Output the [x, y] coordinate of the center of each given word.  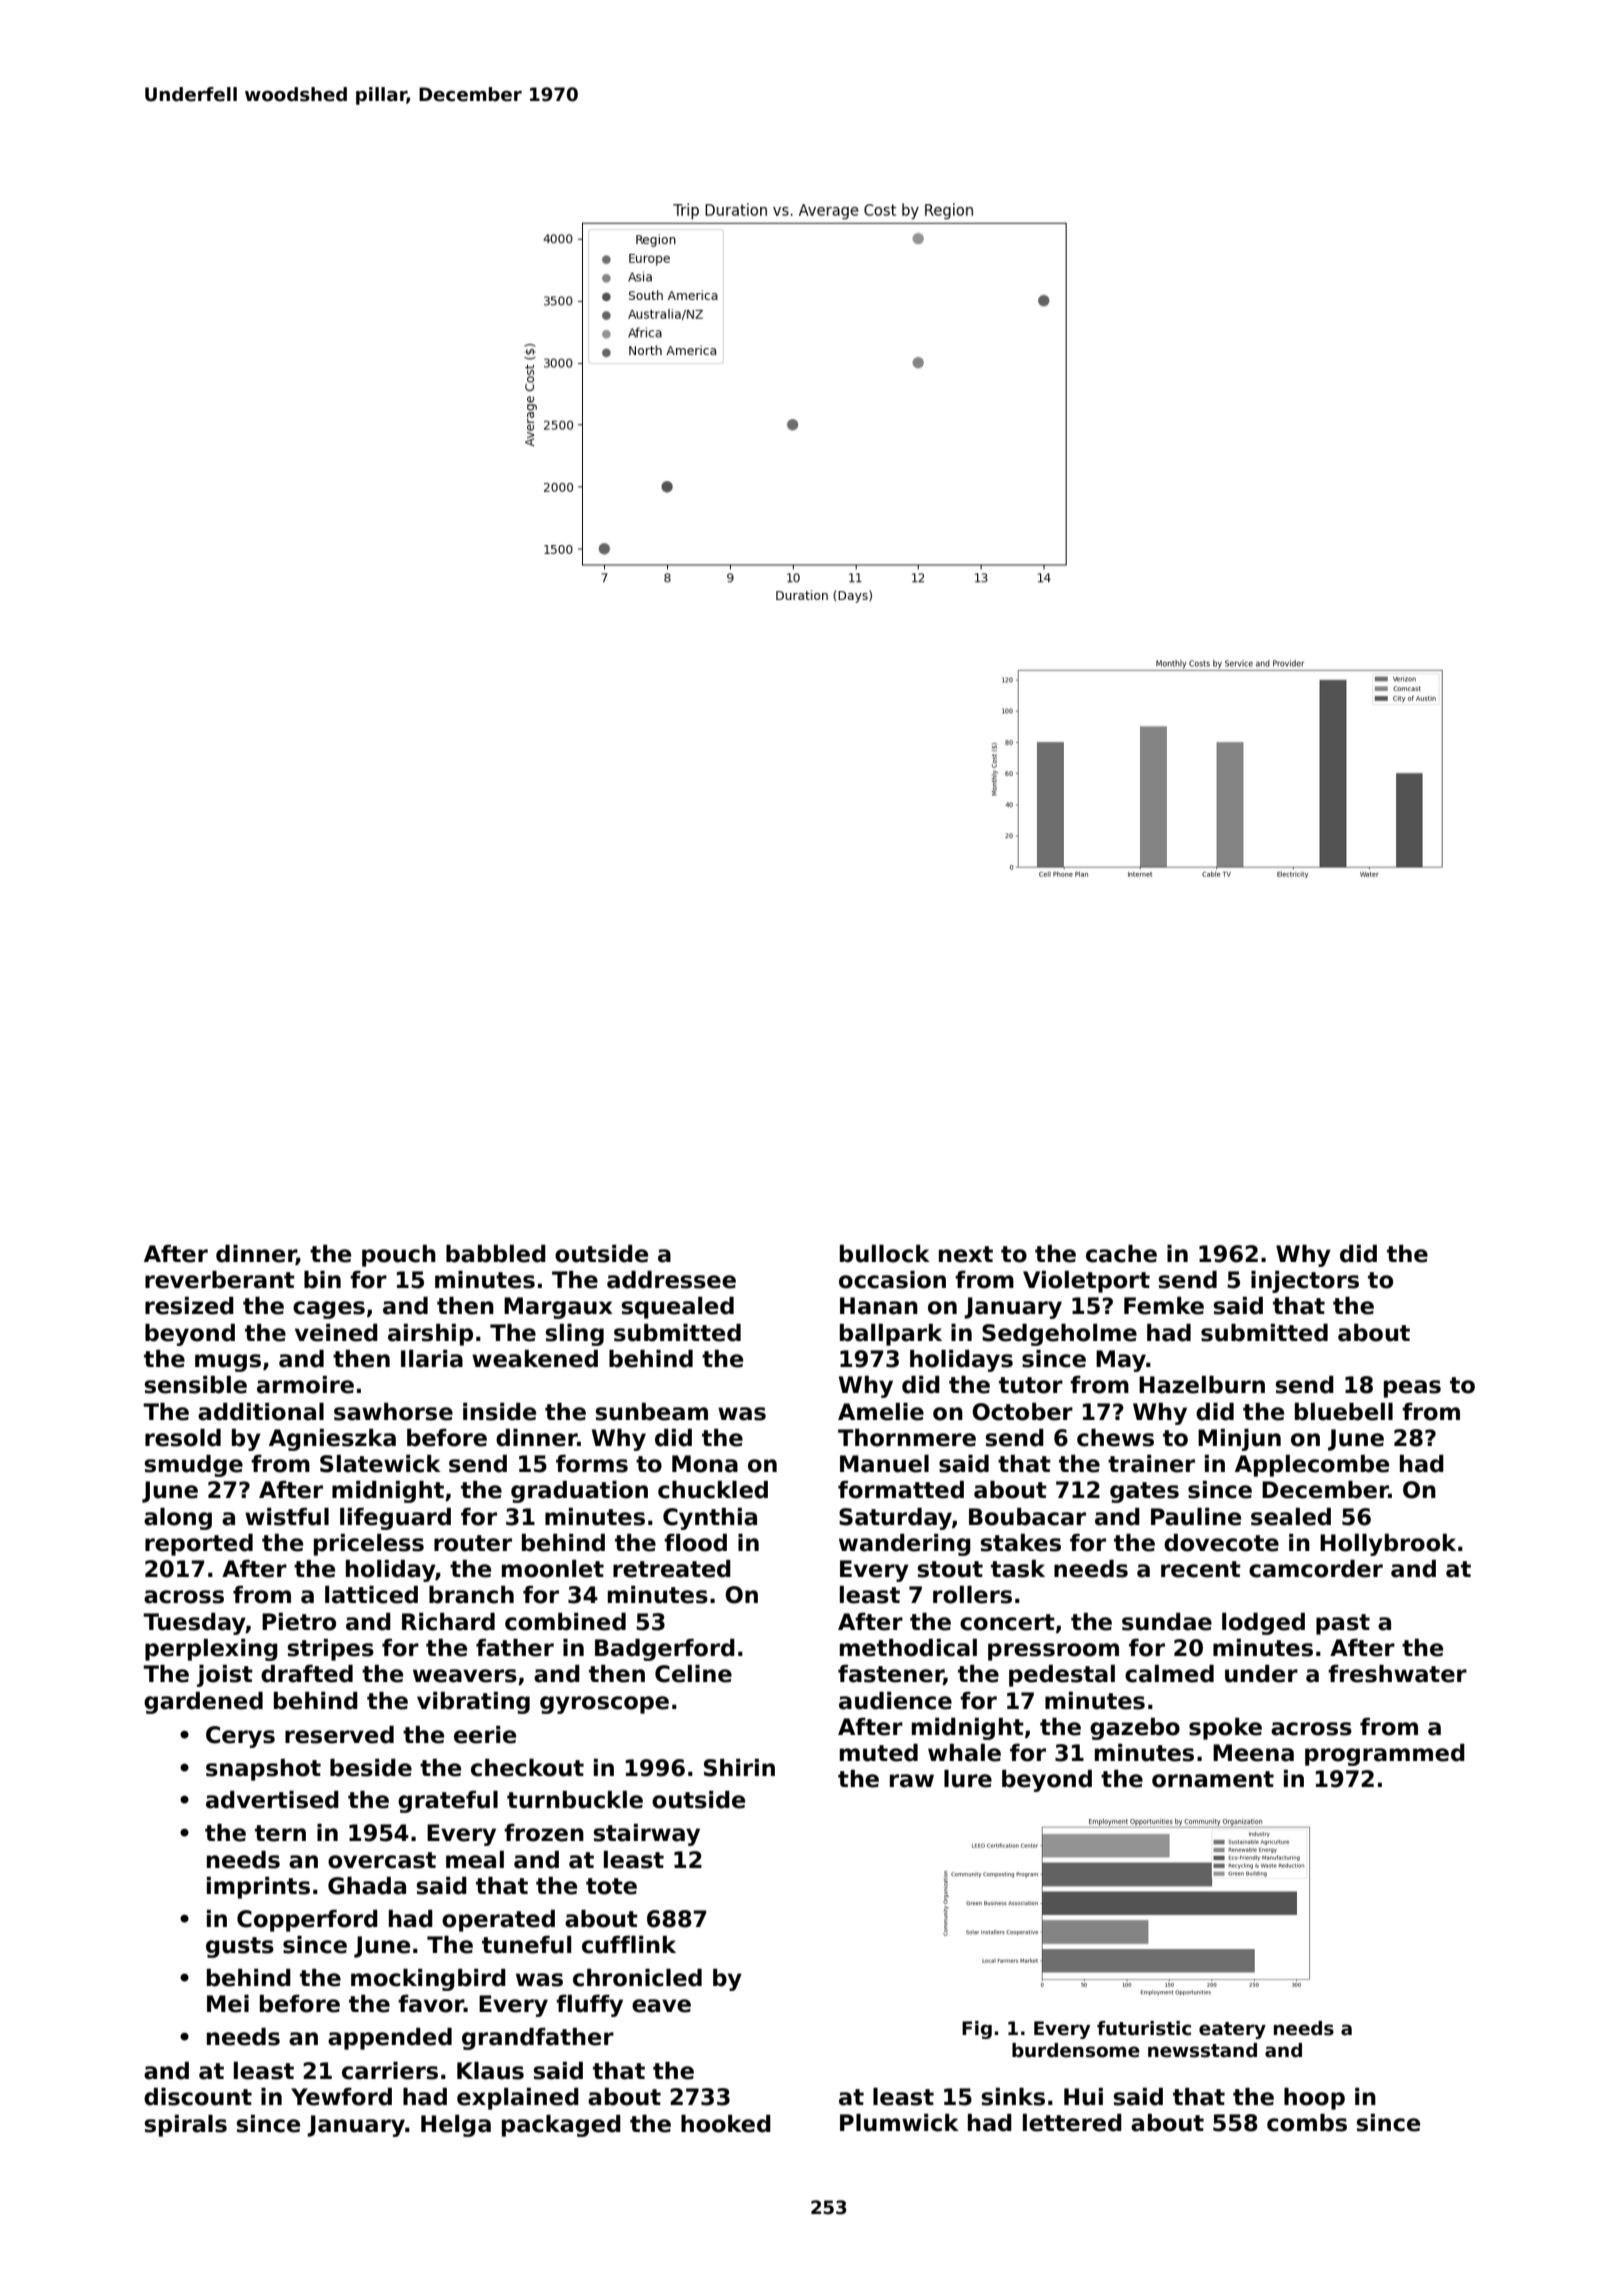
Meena [1253, 1753]
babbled [496, 1254]
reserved [339, 1735]
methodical [908, 1648]
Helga [456, 2126]
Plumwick [899, 2123]
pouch [399, 1256]
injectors [1305, 1282]
